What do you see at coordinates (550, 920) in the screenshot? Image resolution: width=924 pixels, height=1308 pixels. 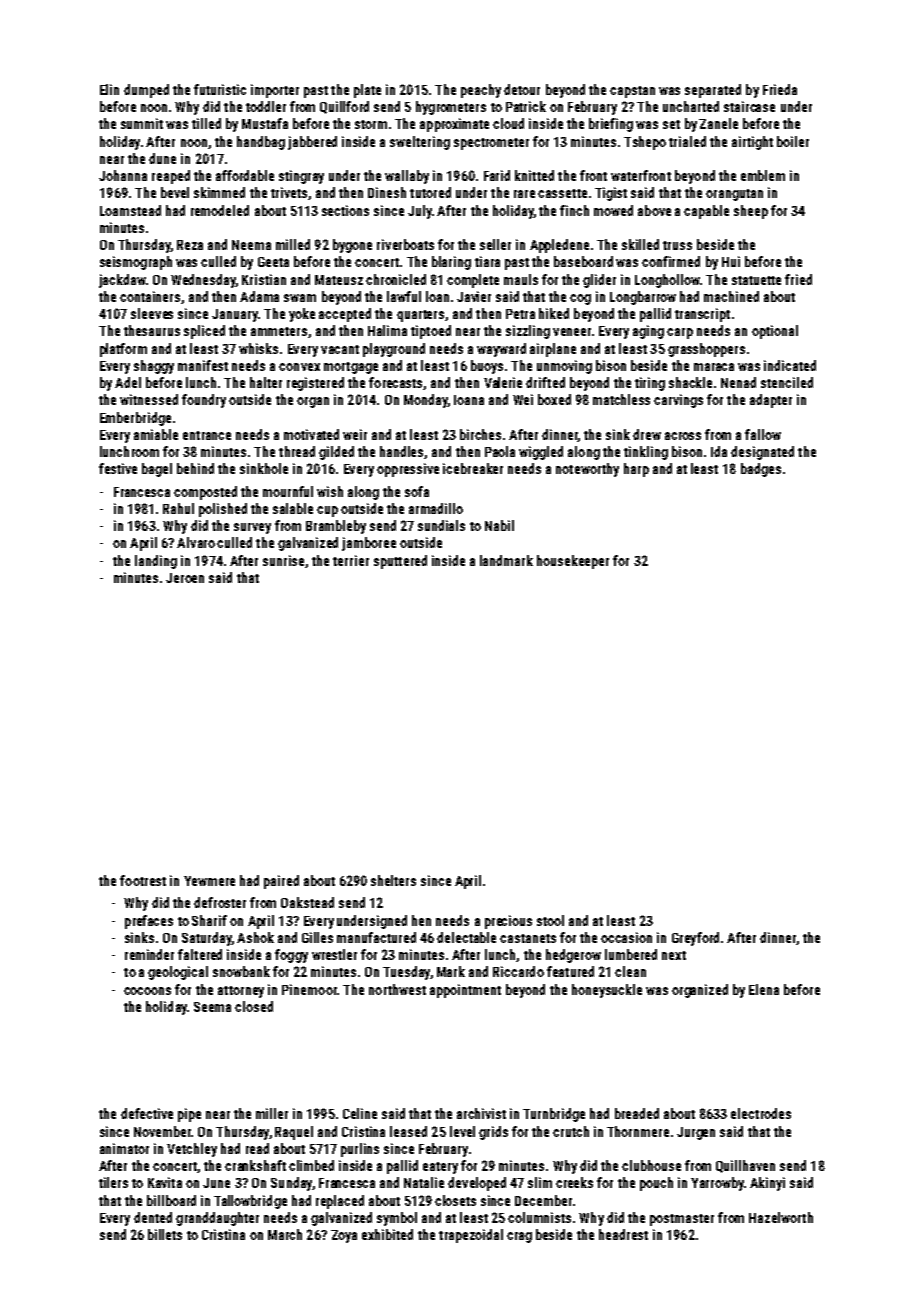 I see `stool` at bounding box center [550, 920].
